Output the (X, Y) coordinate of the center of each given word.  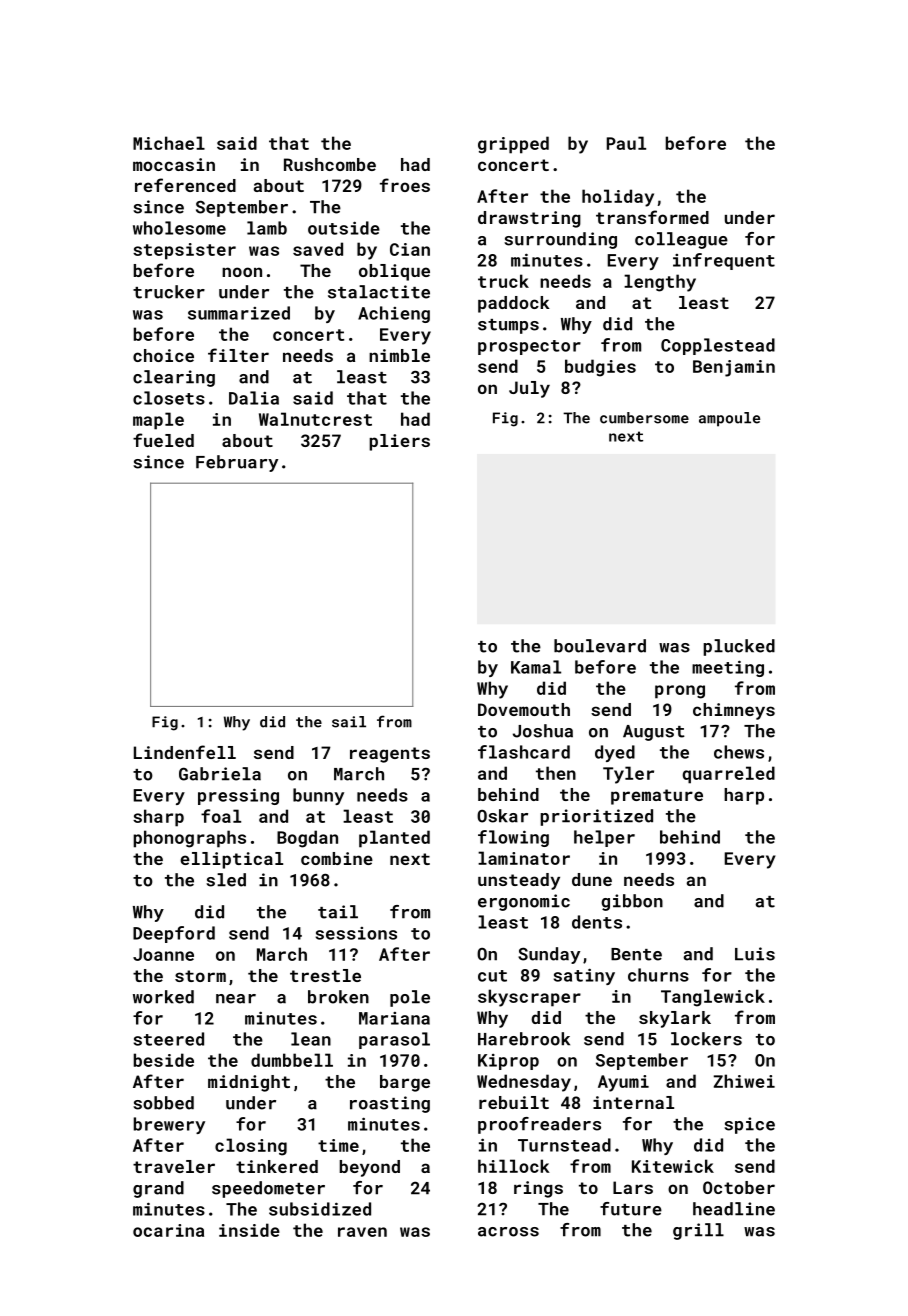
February (237, 463)
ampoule (729, 419)
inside (249, 1230)
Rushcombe (330, 164)
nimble (399, 355)
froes (405, 185)
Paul (626, 143)
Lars (633, 1187)
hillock (514, 1166)
